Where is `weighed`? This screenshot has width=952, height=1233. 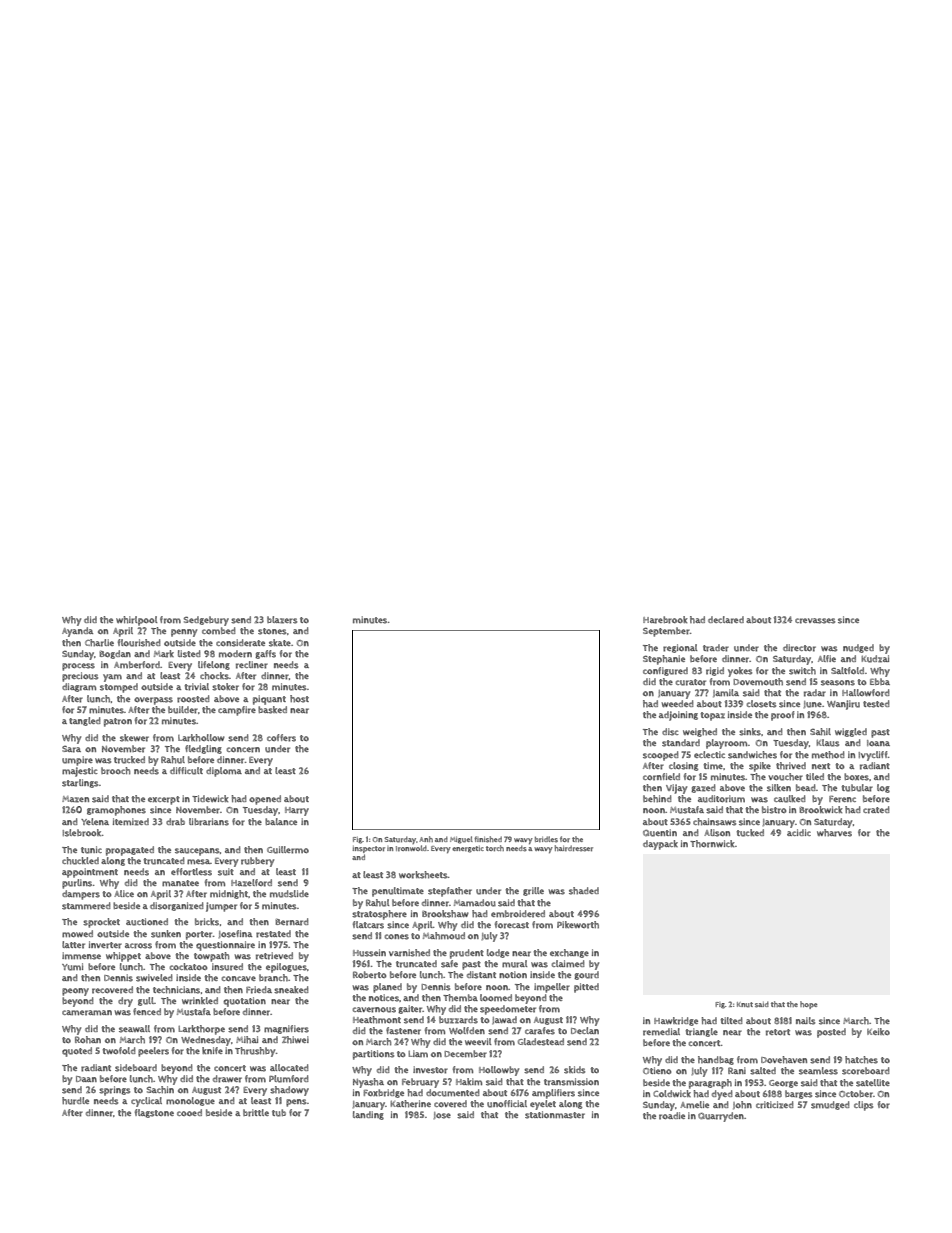
weighed is located at coordinates (700, 732).
